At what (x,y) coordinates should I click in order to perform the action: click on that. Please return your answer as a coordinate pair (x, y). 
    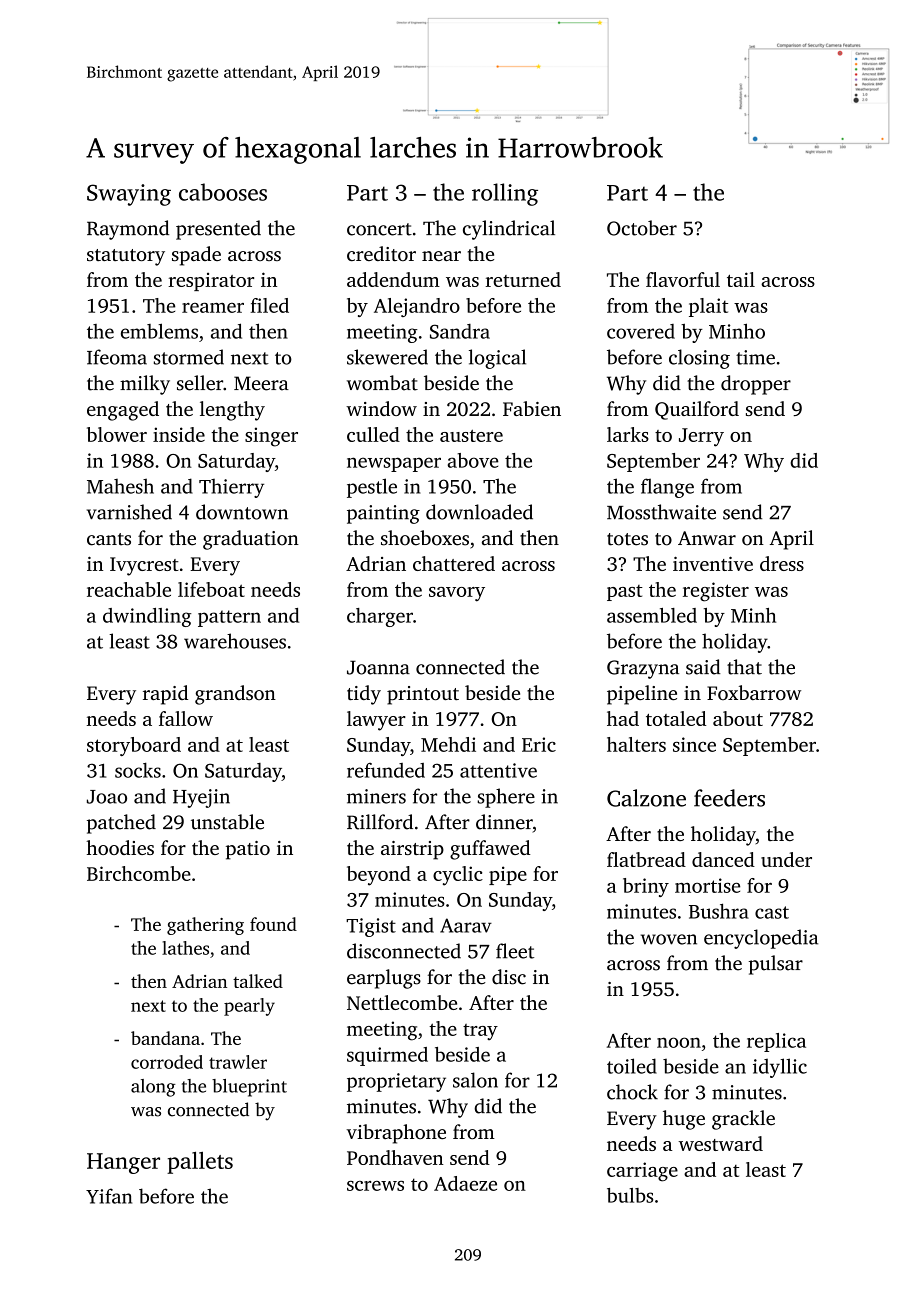
    Looking at the image, I should click on (744, 667).
